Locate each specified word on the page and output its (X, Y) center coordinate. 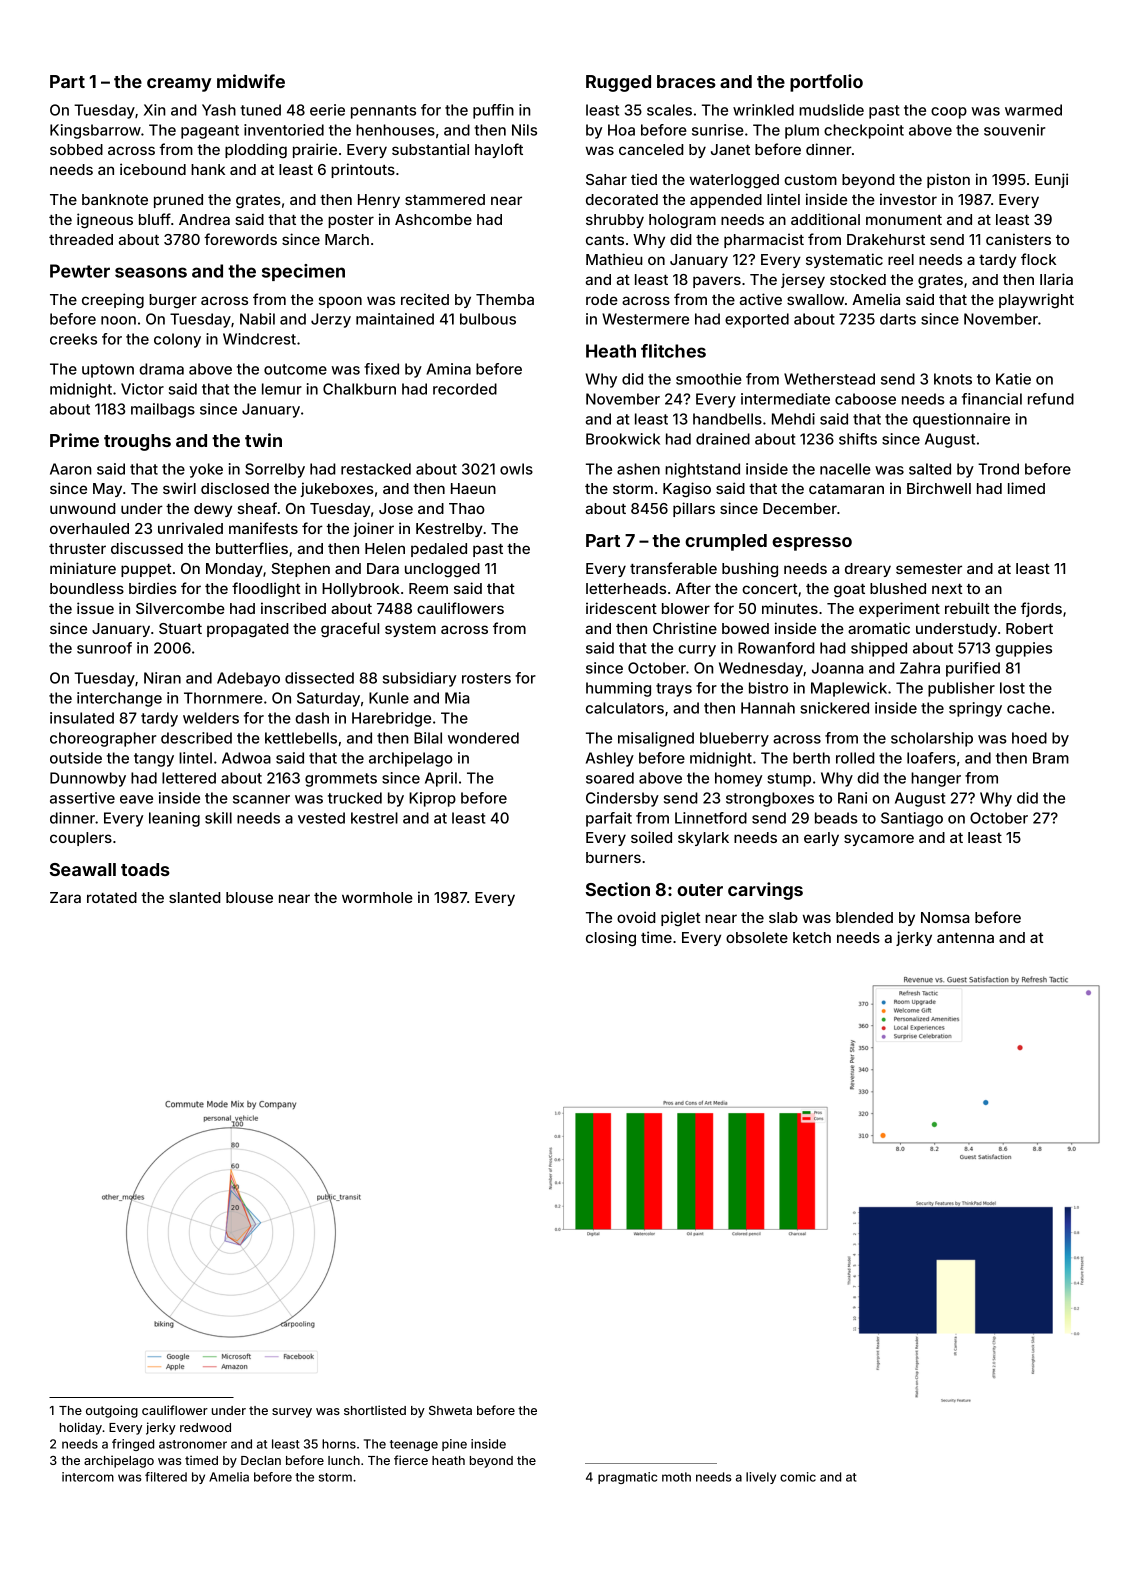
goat (849, 590)
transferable (673, 568)
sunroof (104, 648)
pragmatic (627, 1478)
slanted (194, 897)
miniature (83, 568)
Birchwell (939, 488)
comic (798, 1477)
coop (949, 113)
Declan (261, 1460)
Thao (467, 508)
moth (676, 1477)
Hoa (621, 130)
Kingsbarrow (95, 131)
